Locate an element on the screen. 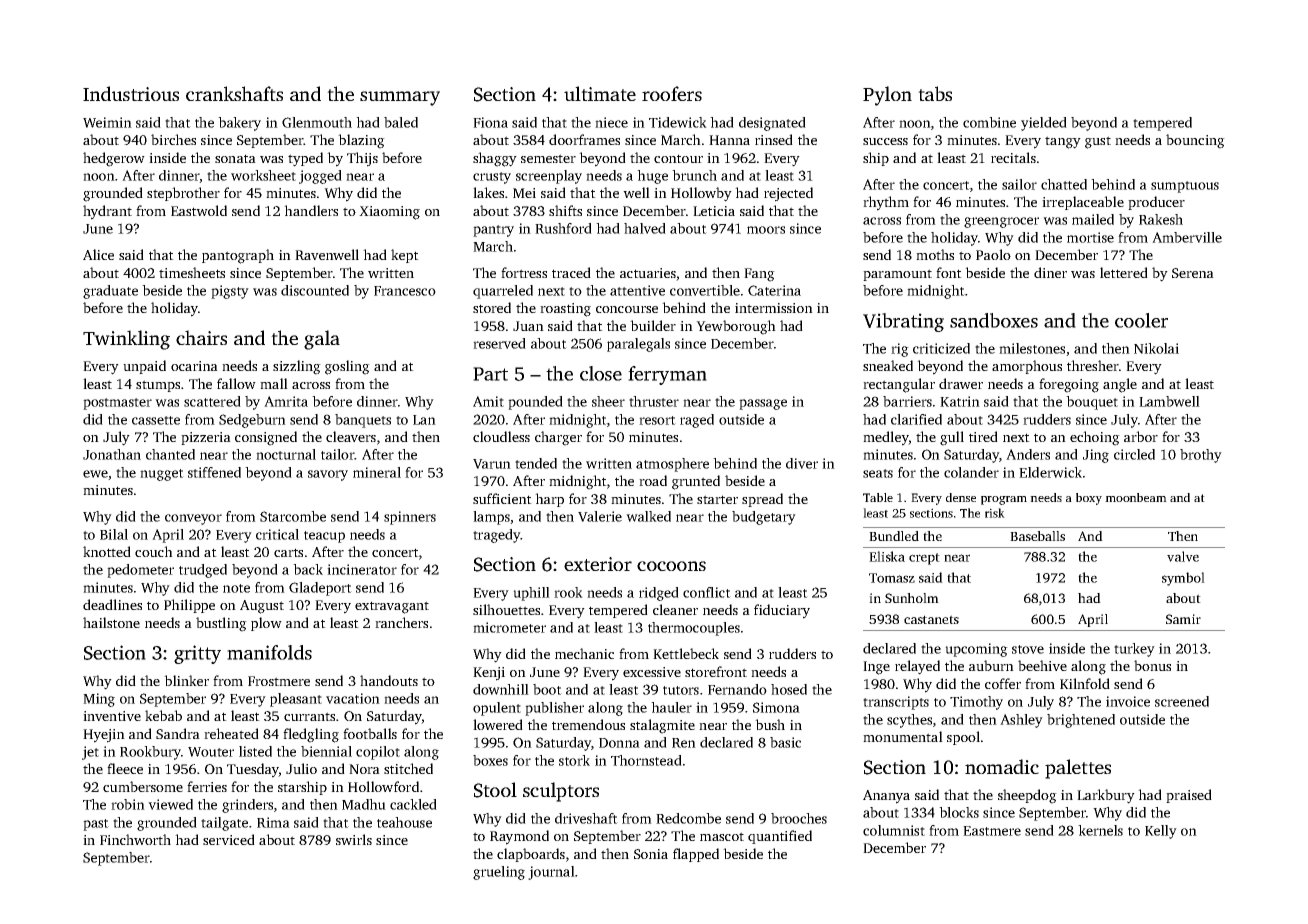 The height and width of the screenshot is (924, 1308). crept is located at coordinates (924, 559).
